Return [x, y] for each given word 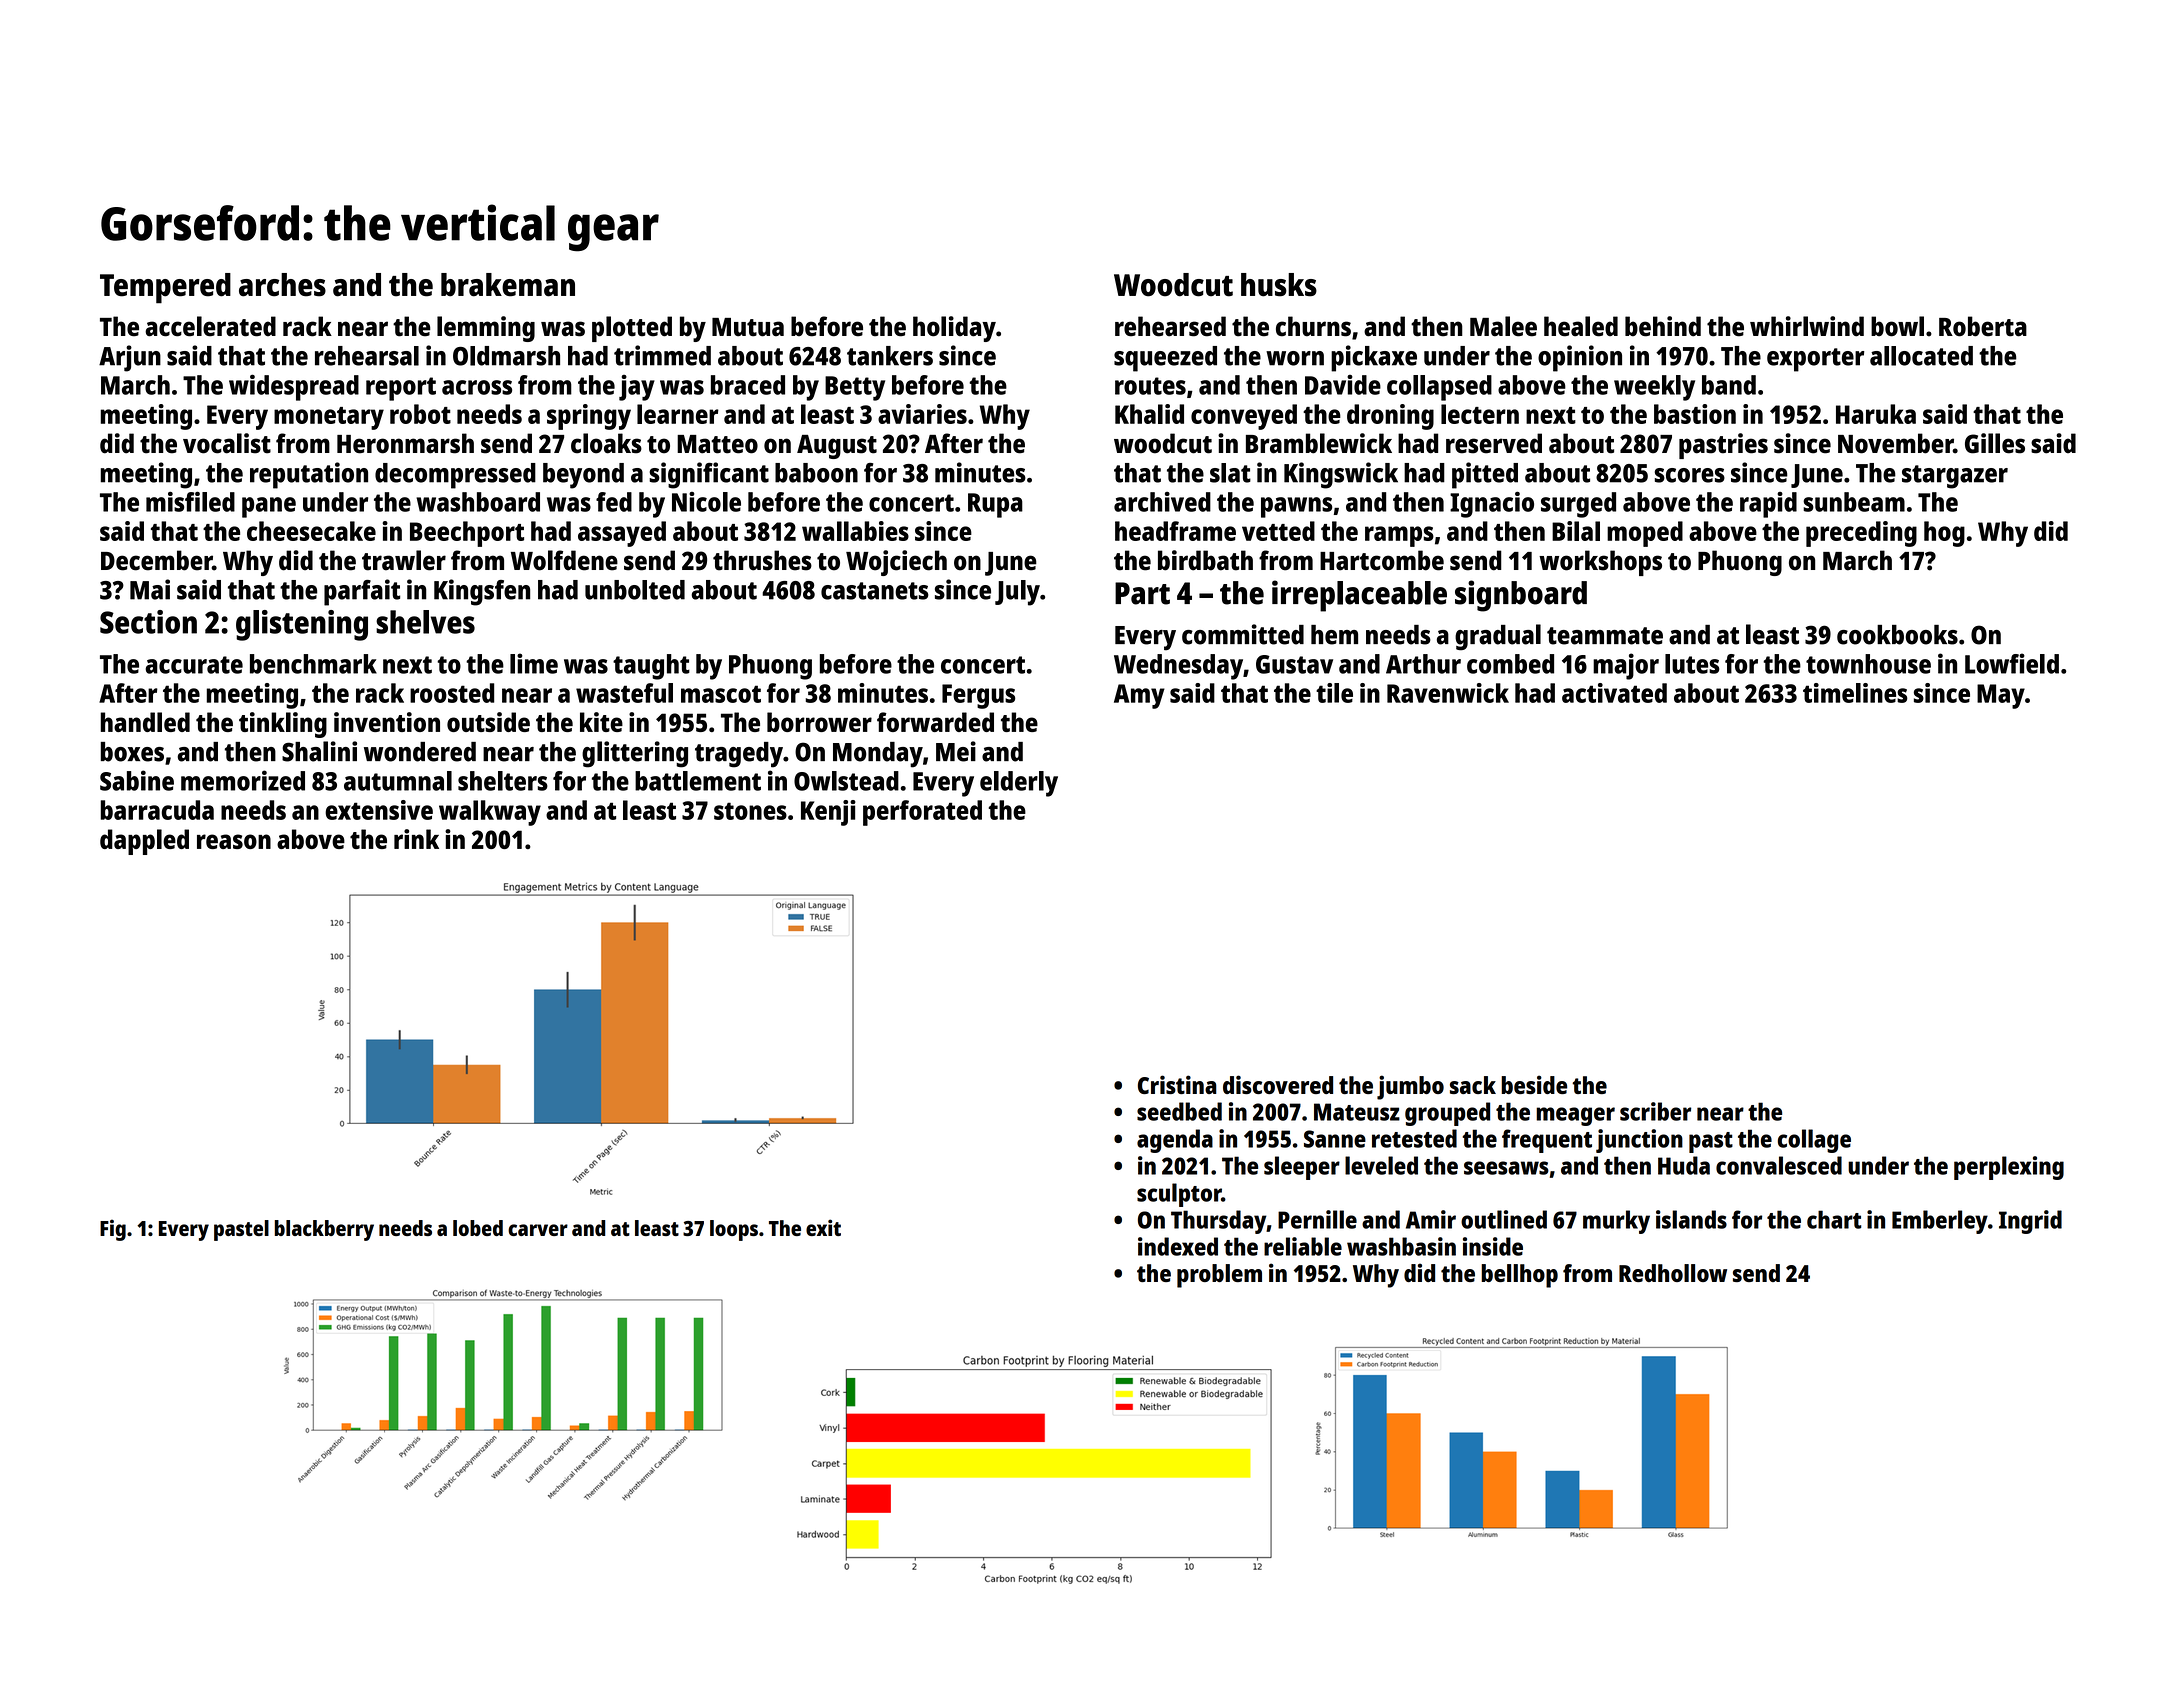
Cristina [1177, 1084]
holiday [954, 329]
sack [1473, 1085]
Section [148, 622]
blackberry [324, 1230]
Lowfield [2012, 663]
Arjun [130, 358]
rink [416, 839]
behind [1663, 326]
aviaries [922, 414]
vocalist [227, 443]
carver [538, 1230]
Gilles [1995, 443]
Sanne [1335, 1139]
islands [1691, 1219]
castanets [875, 591]
